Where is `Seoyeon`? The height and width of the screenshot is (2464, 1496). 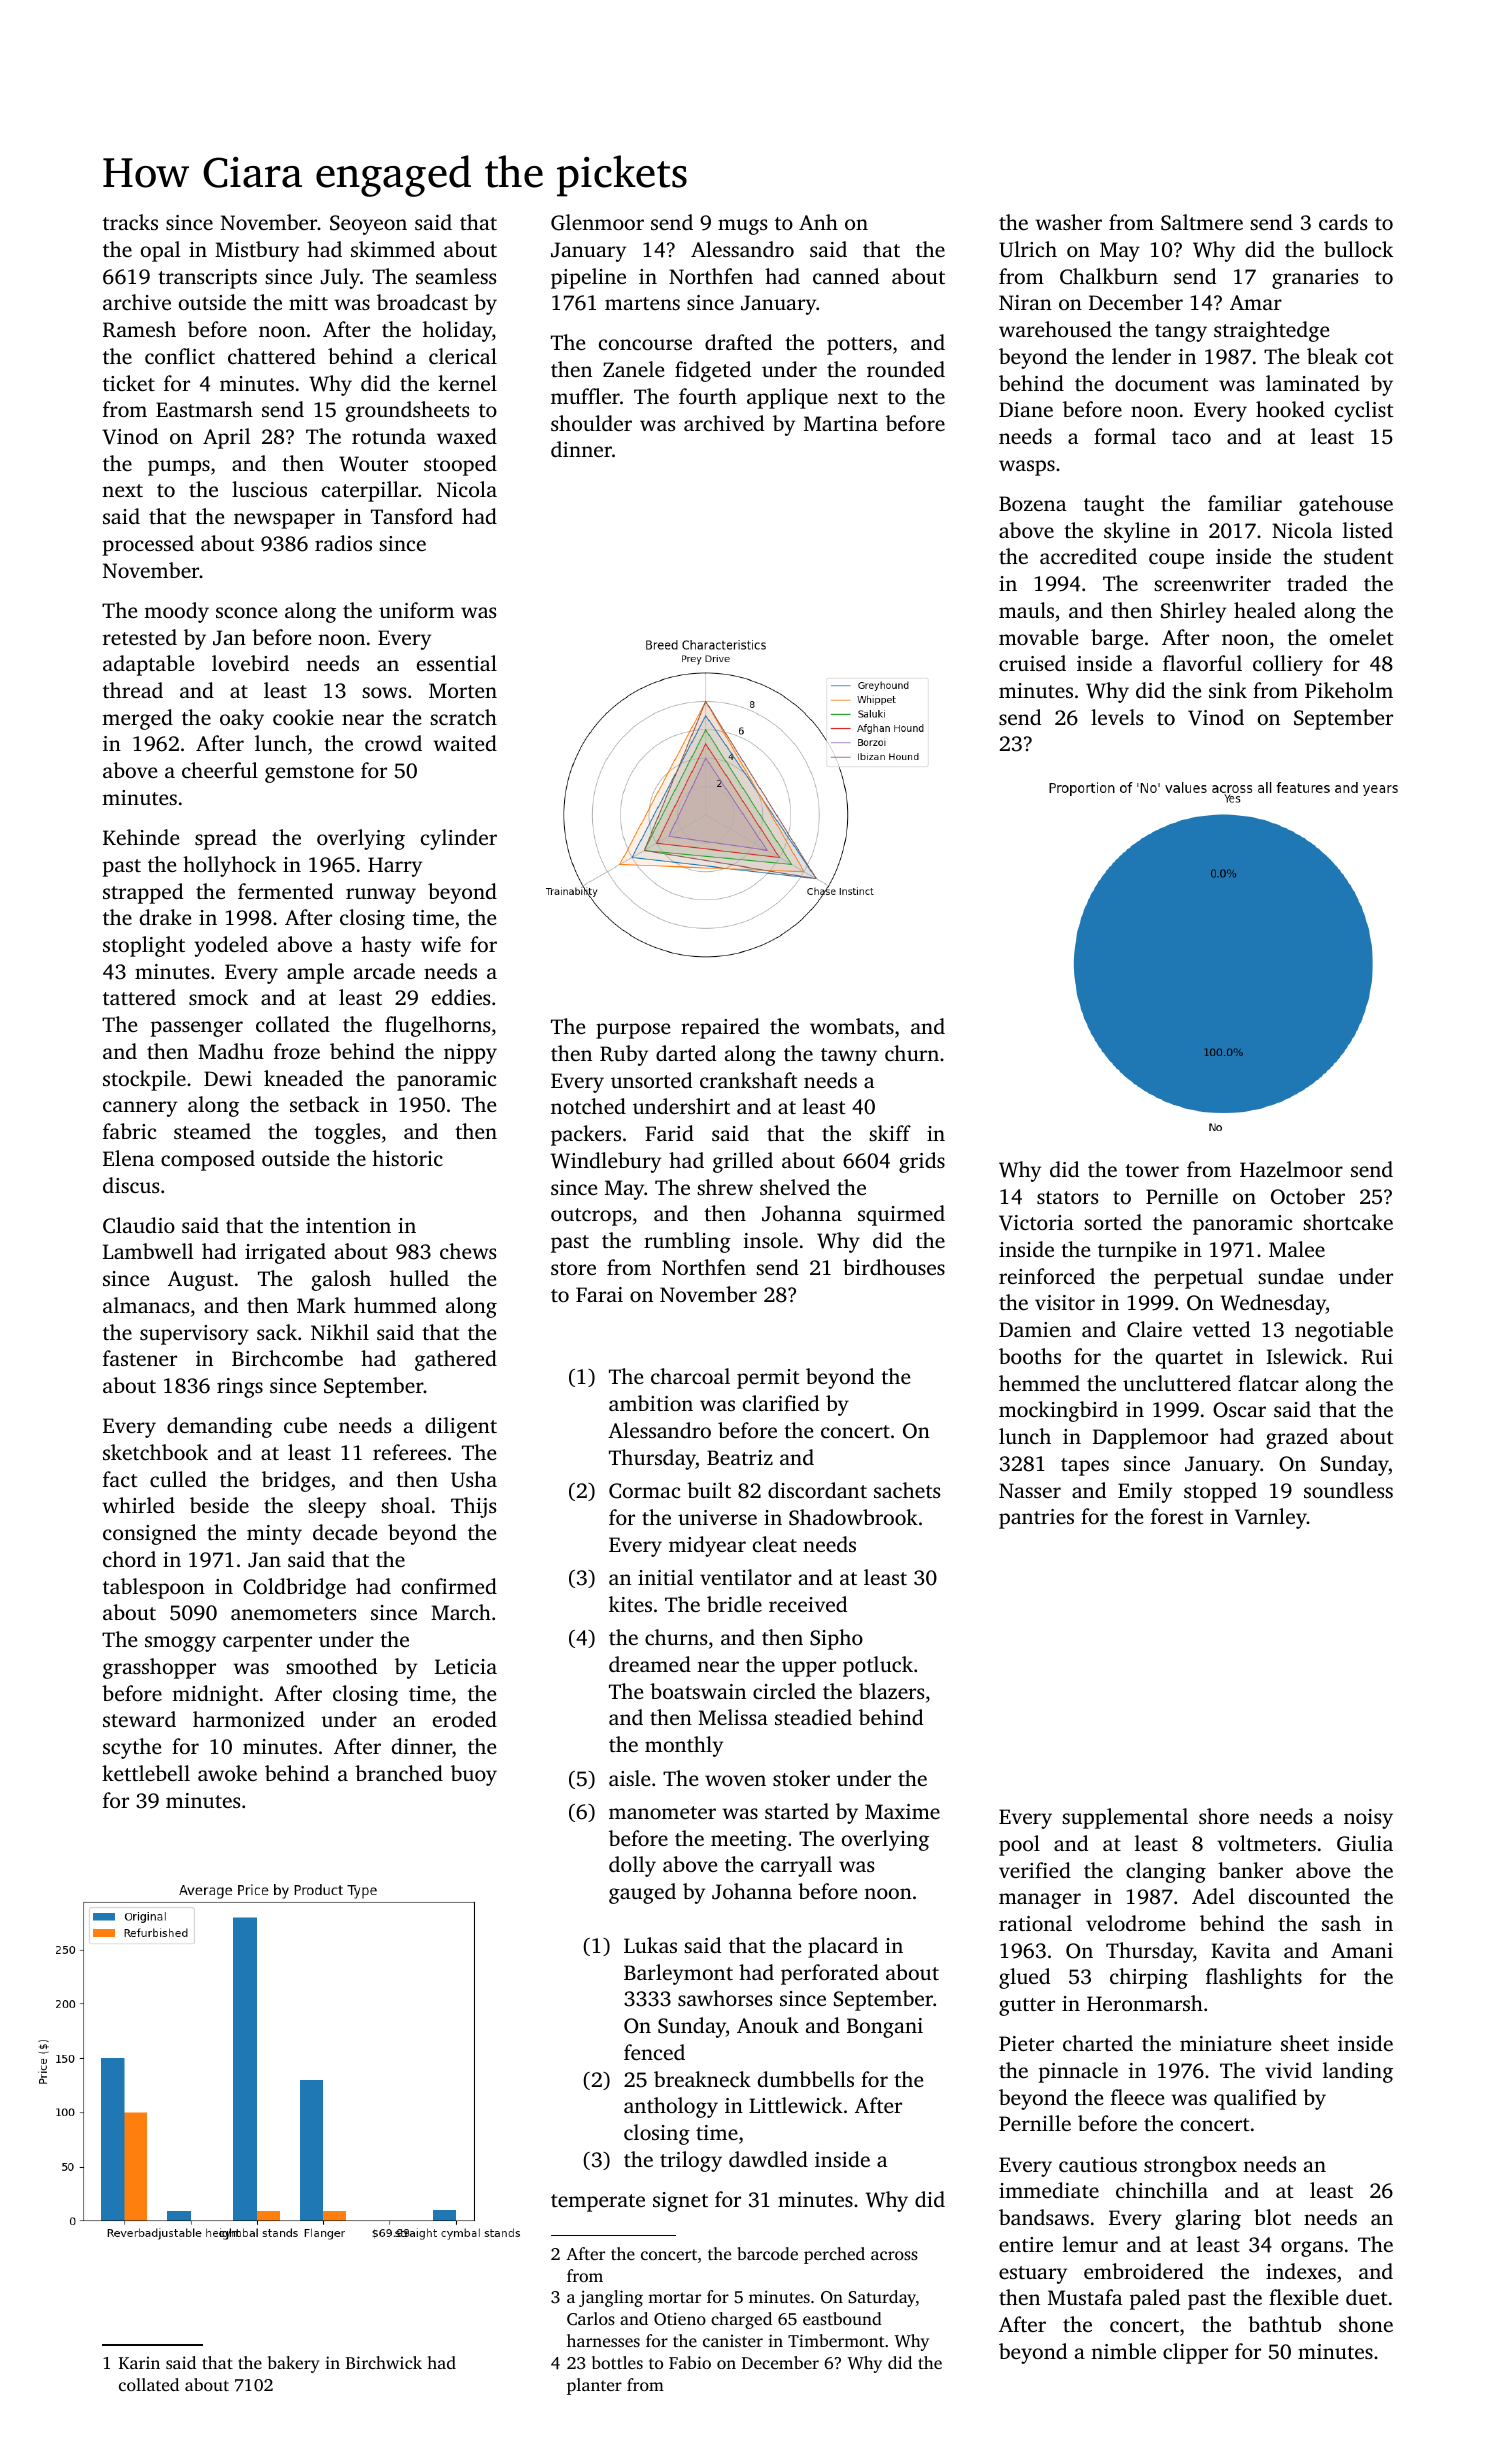
Seoyeon is located at coordinates (368, 225).
